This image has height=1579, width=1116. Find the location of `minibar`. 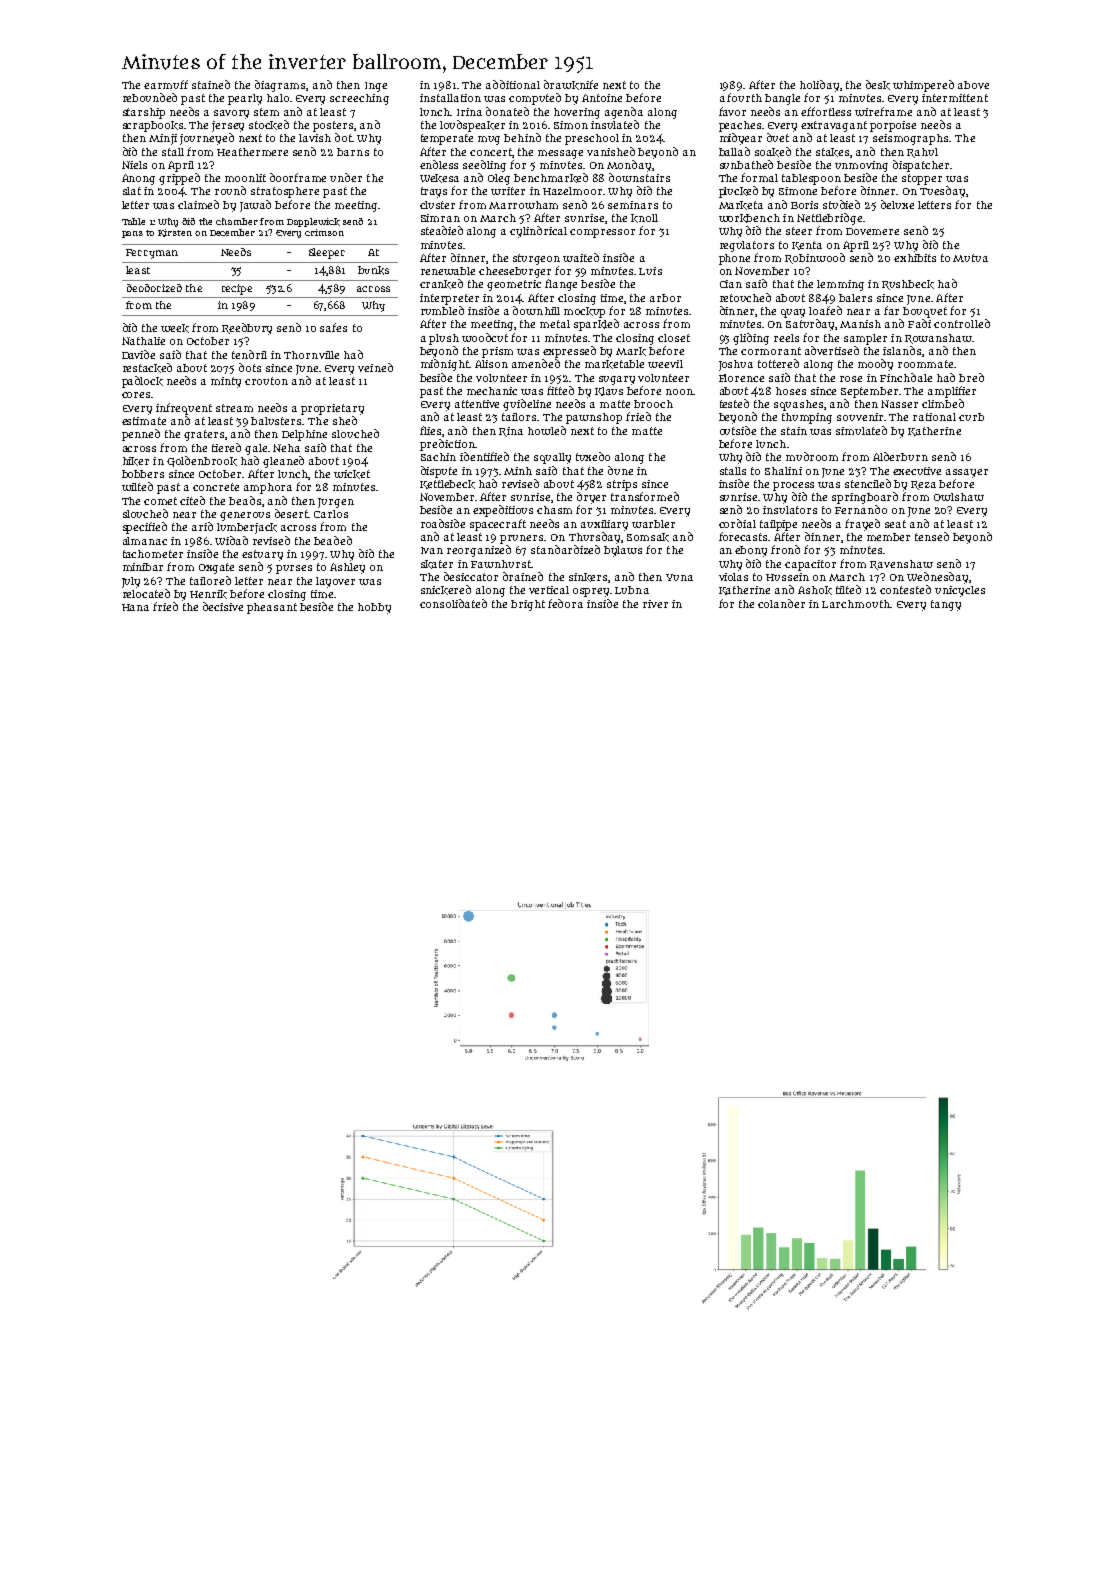

minibar is located at coordinates (143, 567).
